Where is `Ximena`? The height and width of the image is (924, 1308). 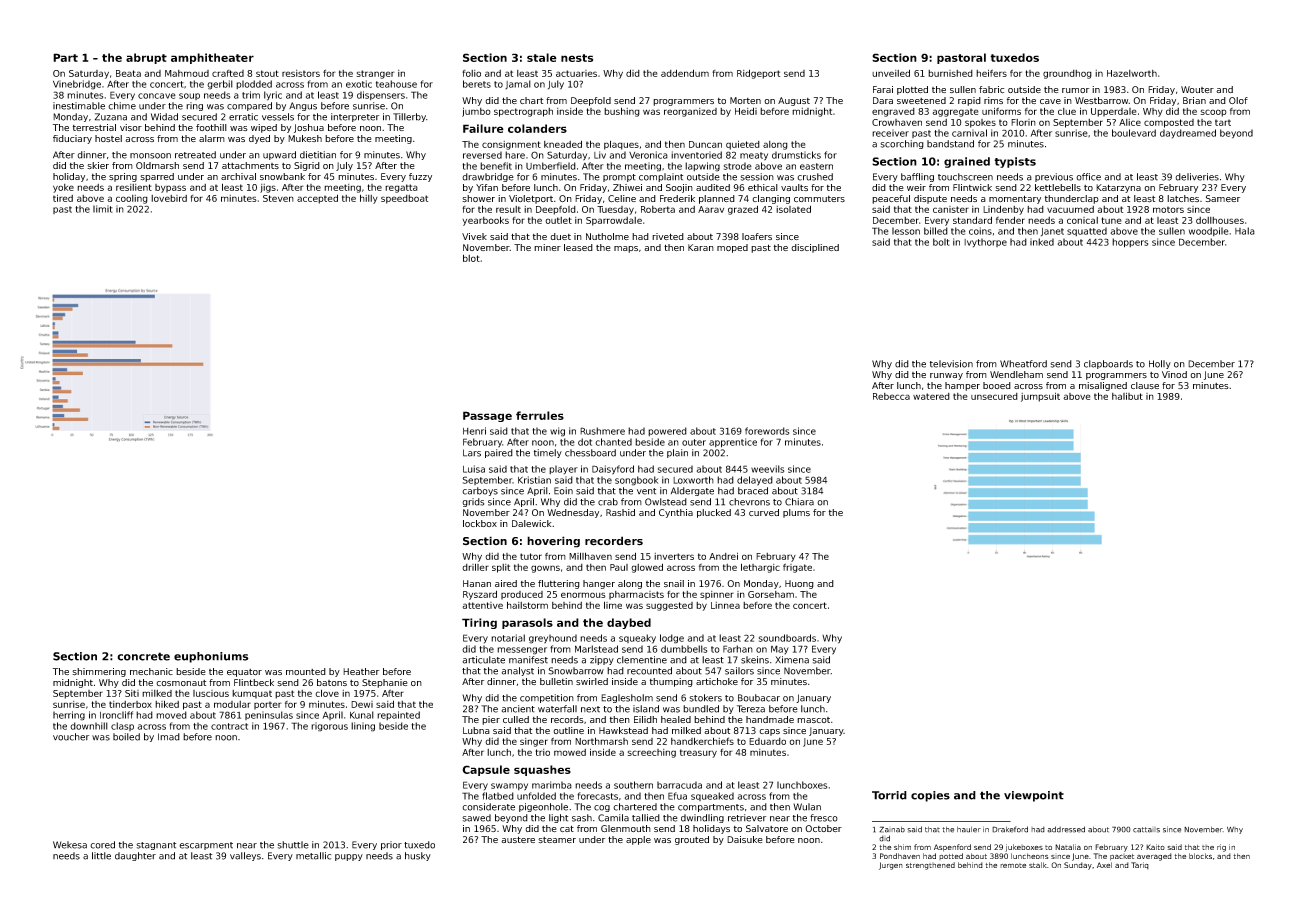
Ximena is located at coordinates (792, 660).
